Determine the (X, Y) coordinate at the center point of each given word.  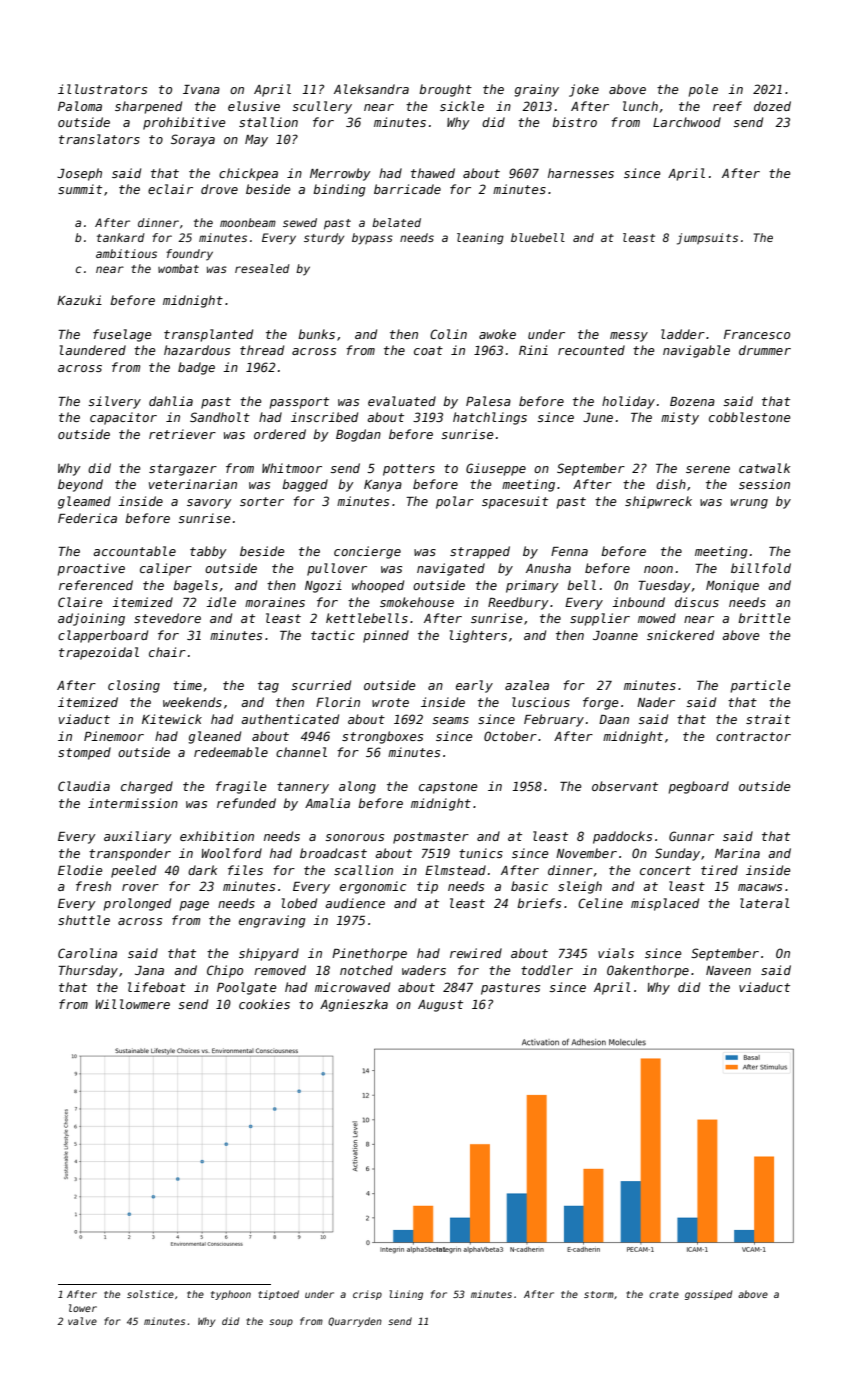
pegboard (699, 787)
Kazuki (79, 300)
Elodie (80, 870)
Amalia (327, 803)
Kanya (383, 486)
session (764, 484)
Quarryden (355, 1322)
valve (82, 1321)
